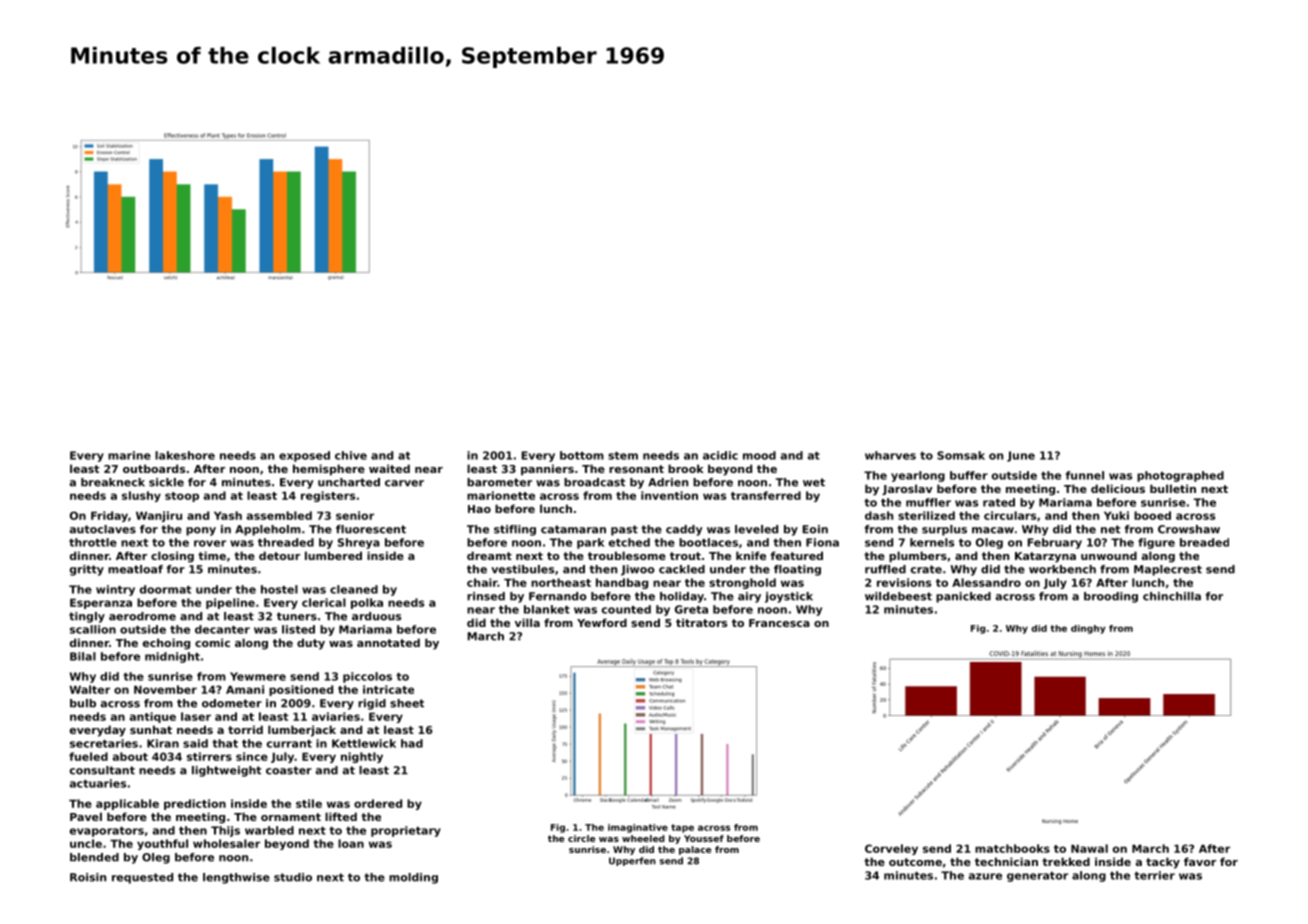 The width and height of the page is (1308, 924). Describe the element at coordinates (172, 657) in the page. I see `midnight` at that location.
